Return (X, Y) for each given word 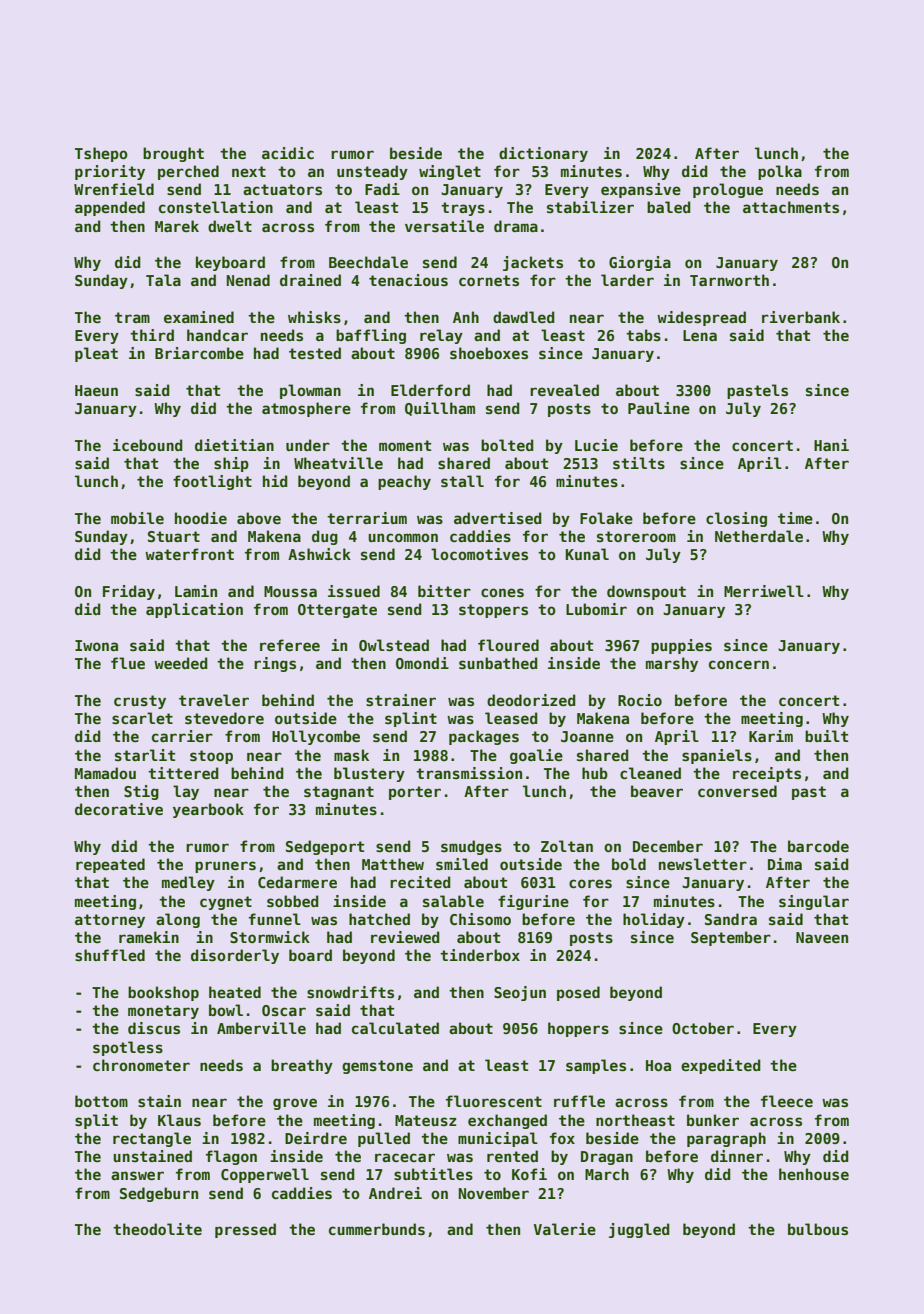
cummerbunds (377, 1229)
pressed (245, 1230)
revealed (564, 390)
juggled (639, 1230)
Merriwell (764, 591)
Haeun (96, 390)
